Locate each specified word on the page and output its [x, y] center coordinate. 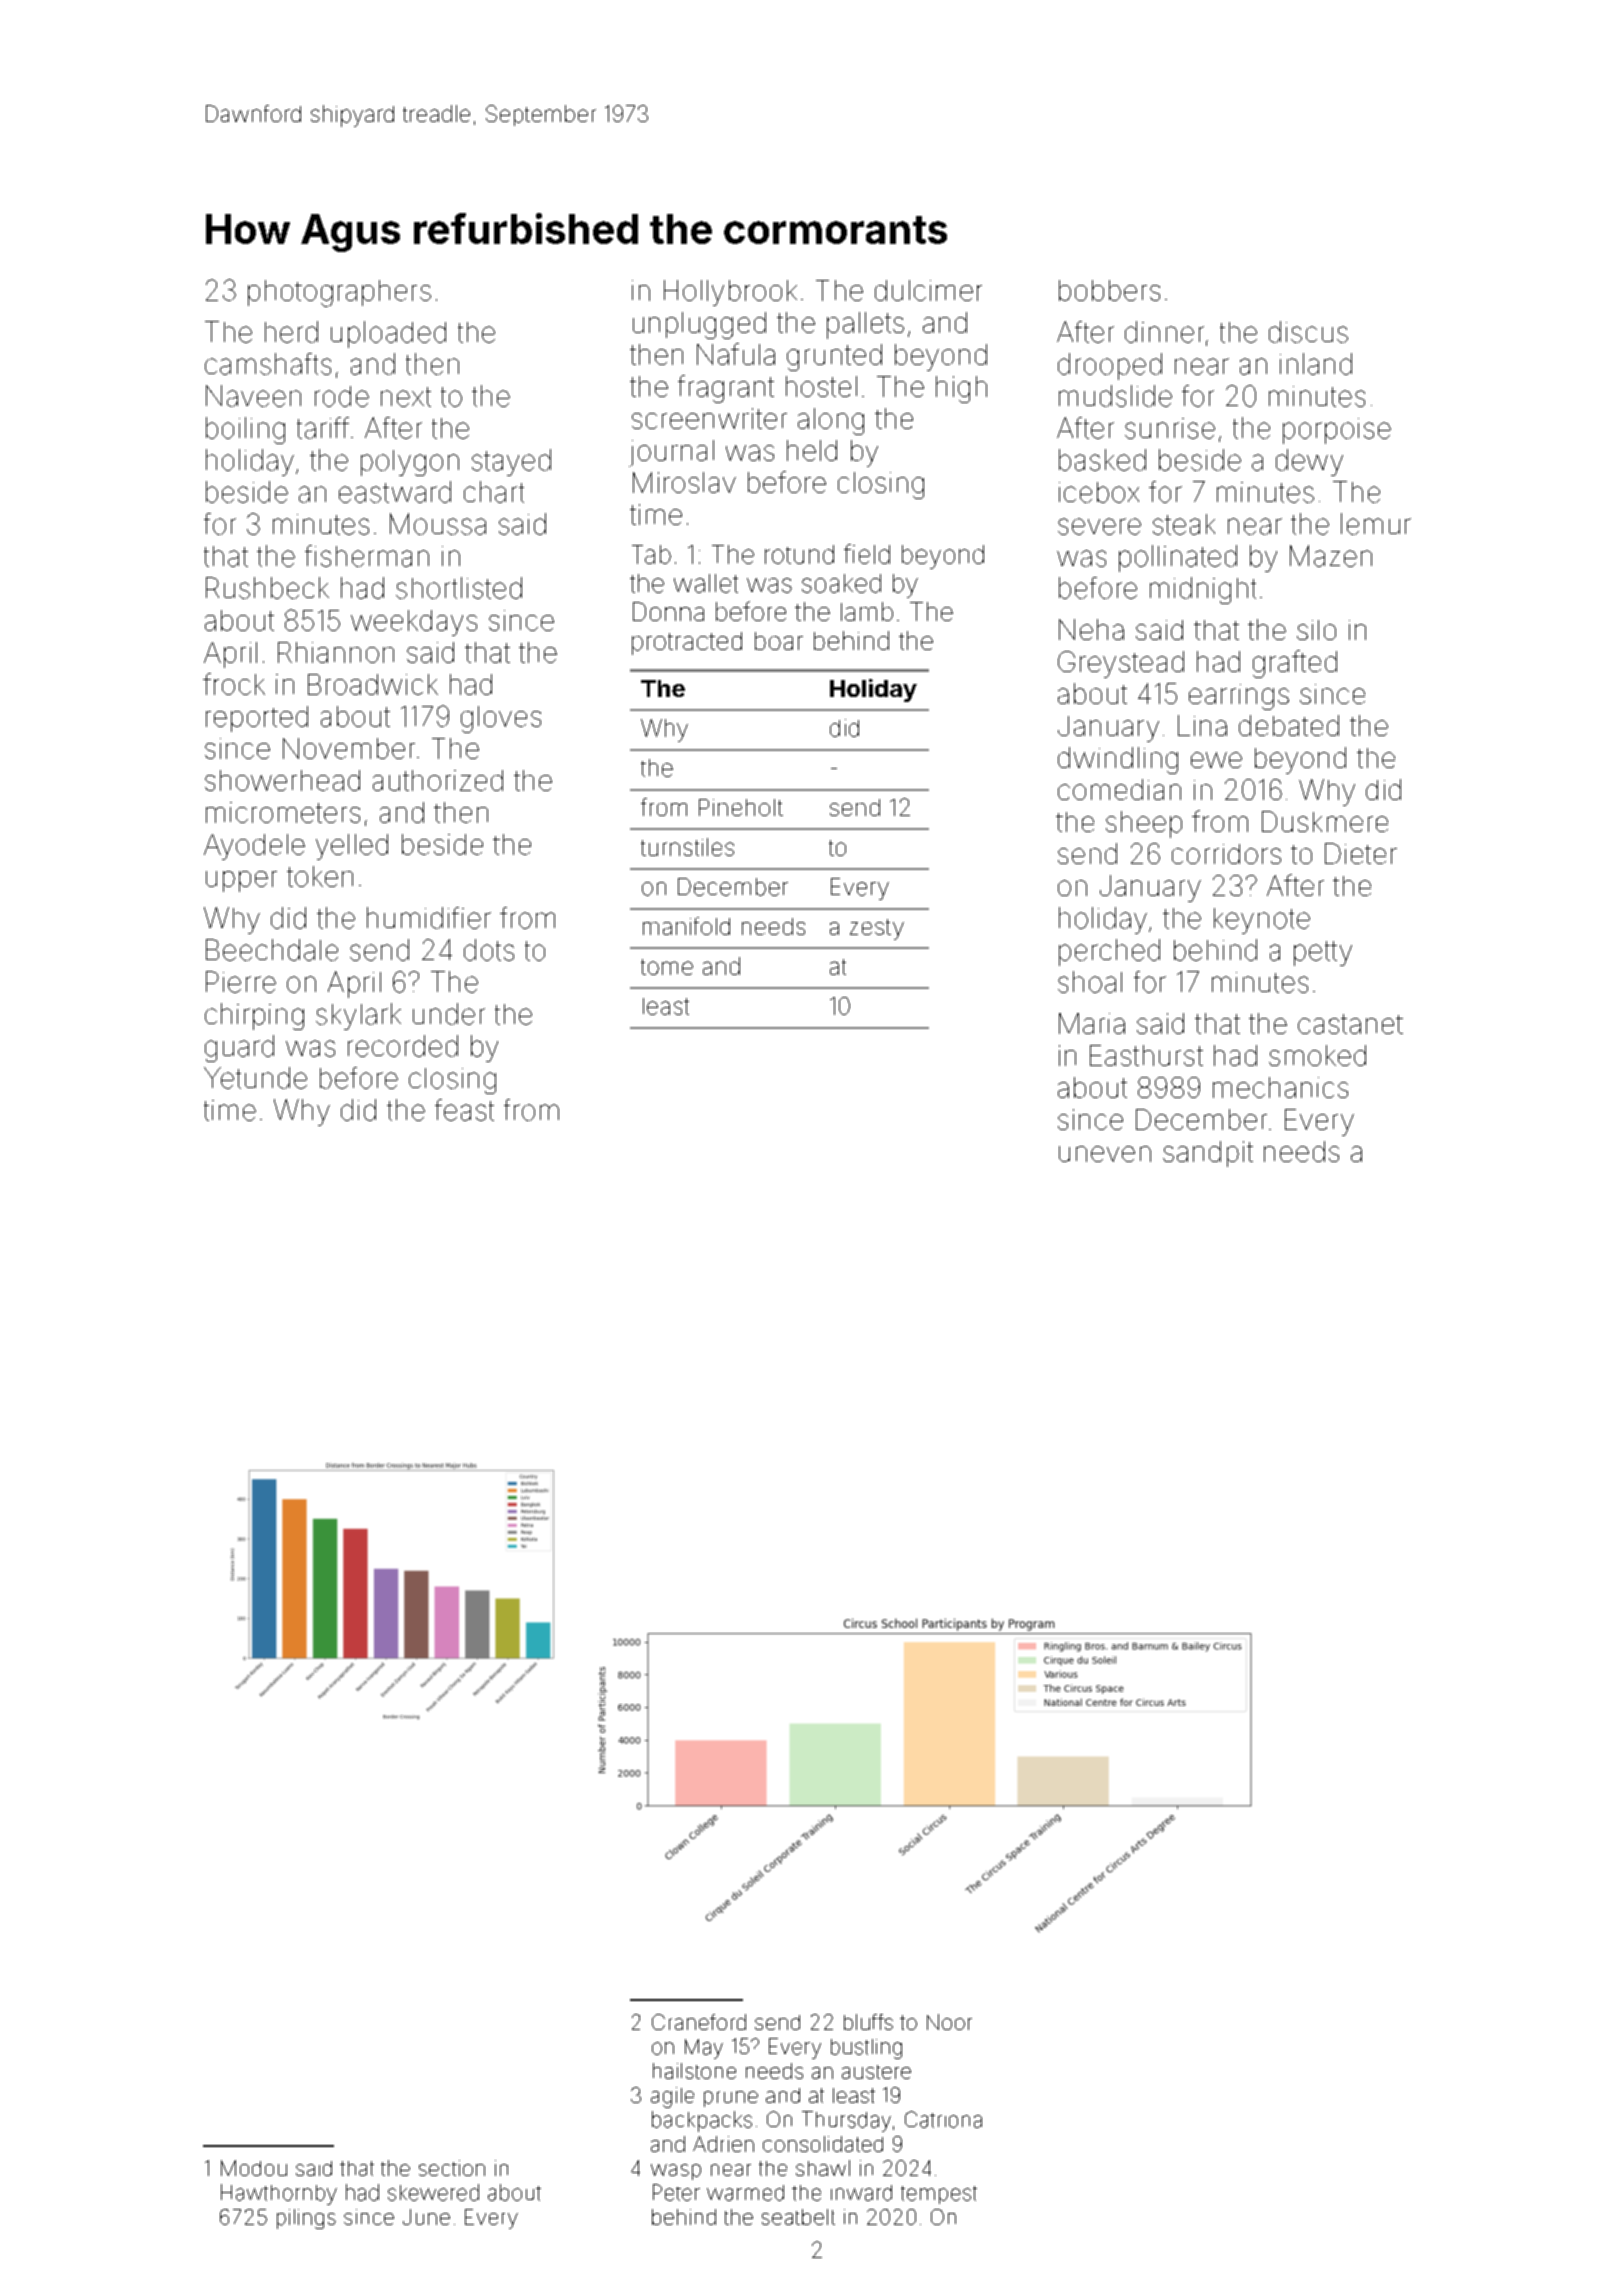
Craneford [699, 2022]
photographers [339, 293]
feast [464, 1110]
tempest [939, 2195]
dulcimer [928, 290]
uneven [1105, 1154]
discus [1308, 332]
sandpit [1208, 1154]
